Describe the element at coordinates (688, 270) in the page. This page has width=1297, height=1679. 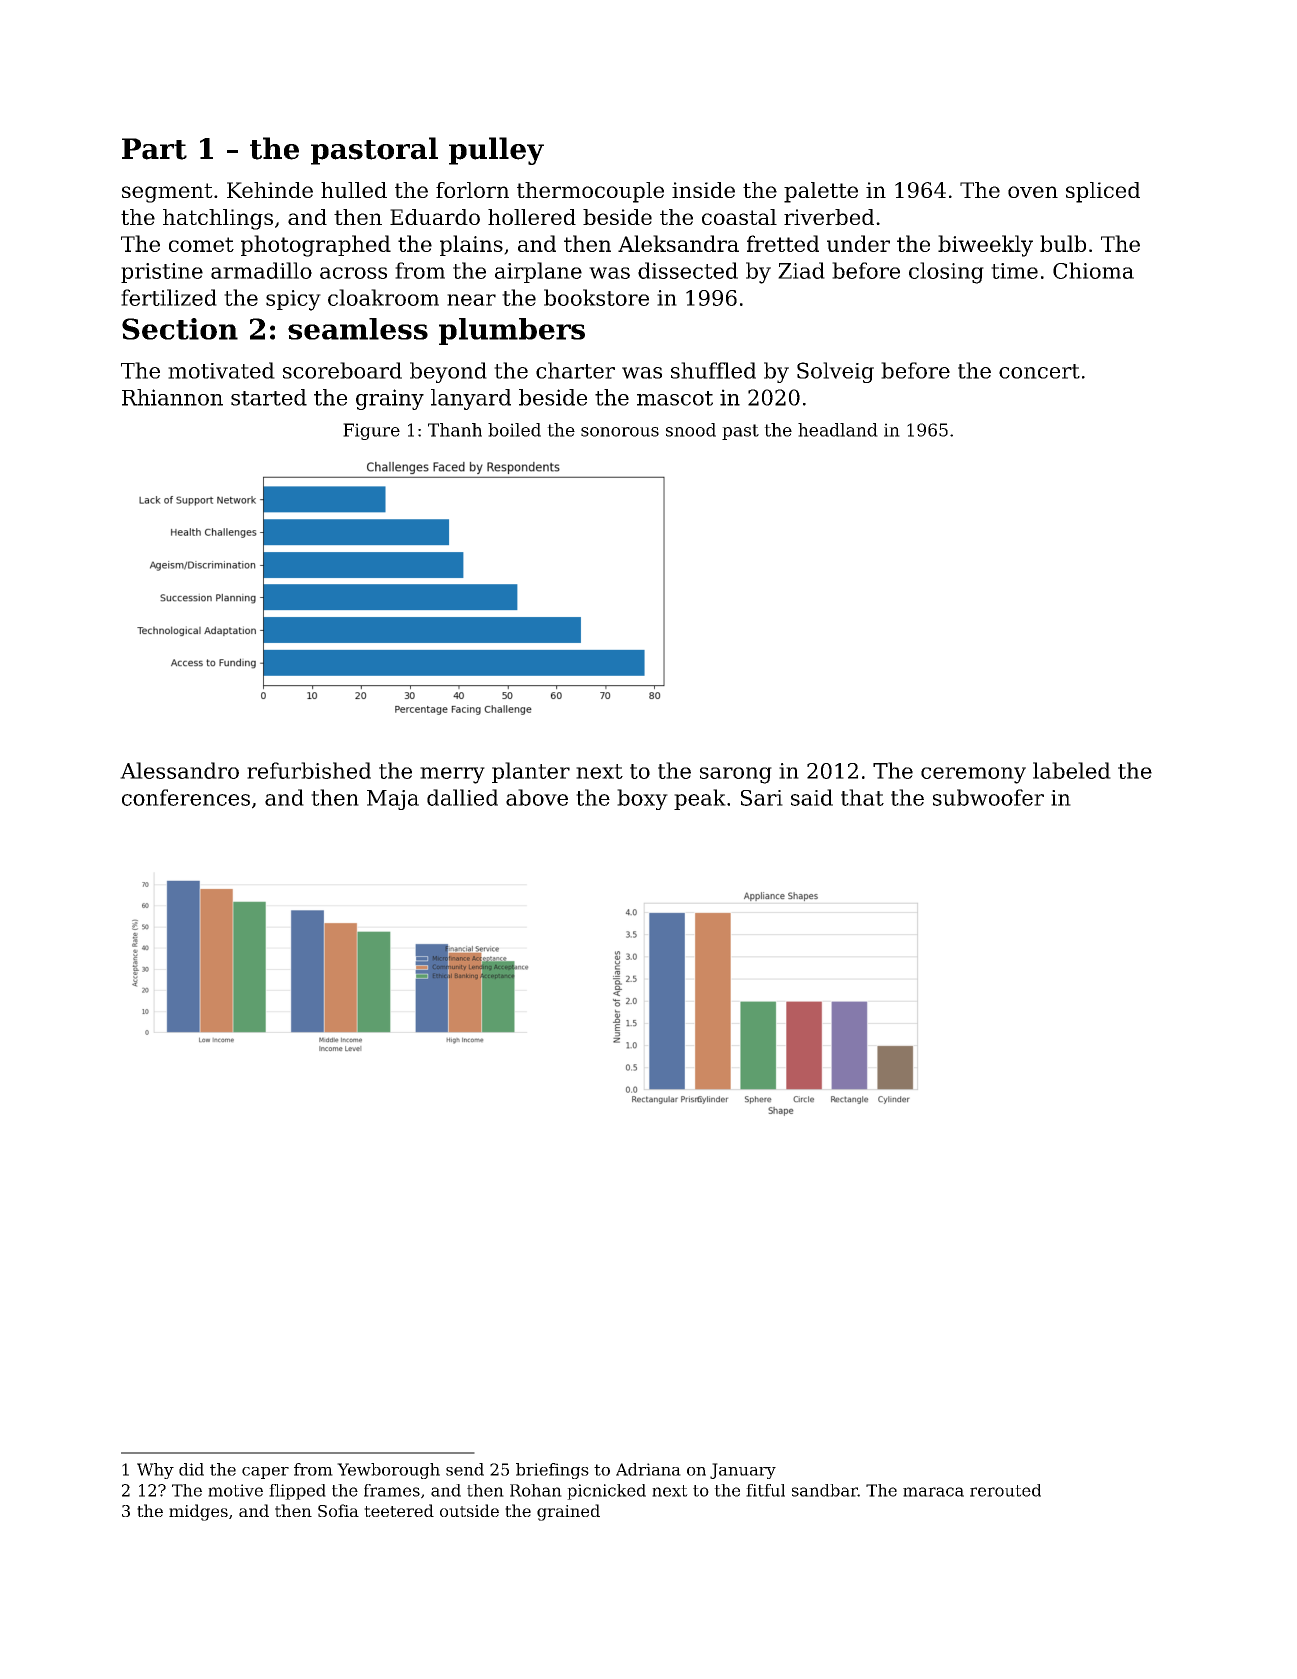
I see `dissected` at that location.
